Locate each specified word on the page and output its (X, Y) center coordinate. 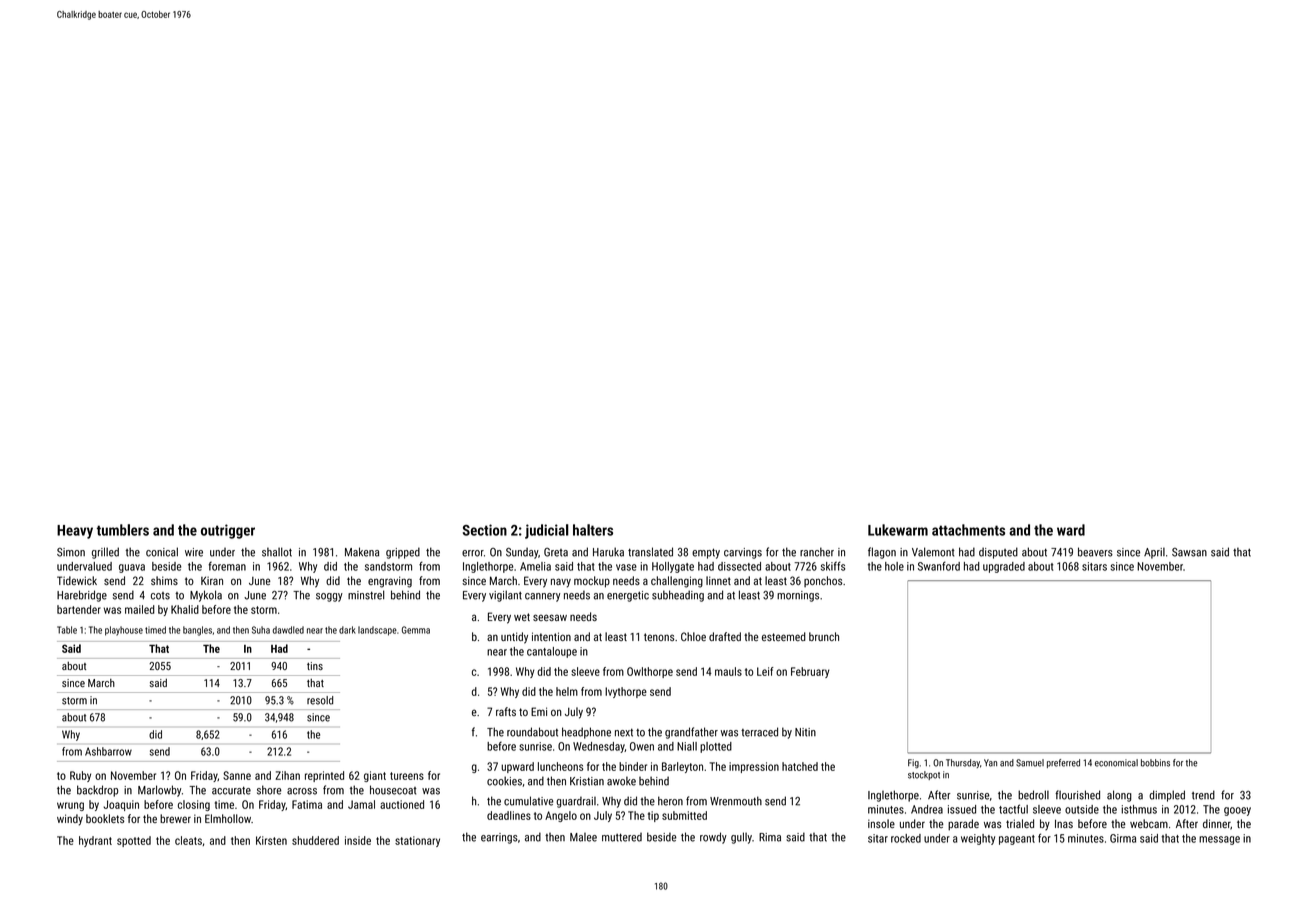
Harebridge (82, 596)
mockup (592, 582)
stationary (417, 841)
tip (653, 816)
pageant (1017, 840)
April (1154, 553)
